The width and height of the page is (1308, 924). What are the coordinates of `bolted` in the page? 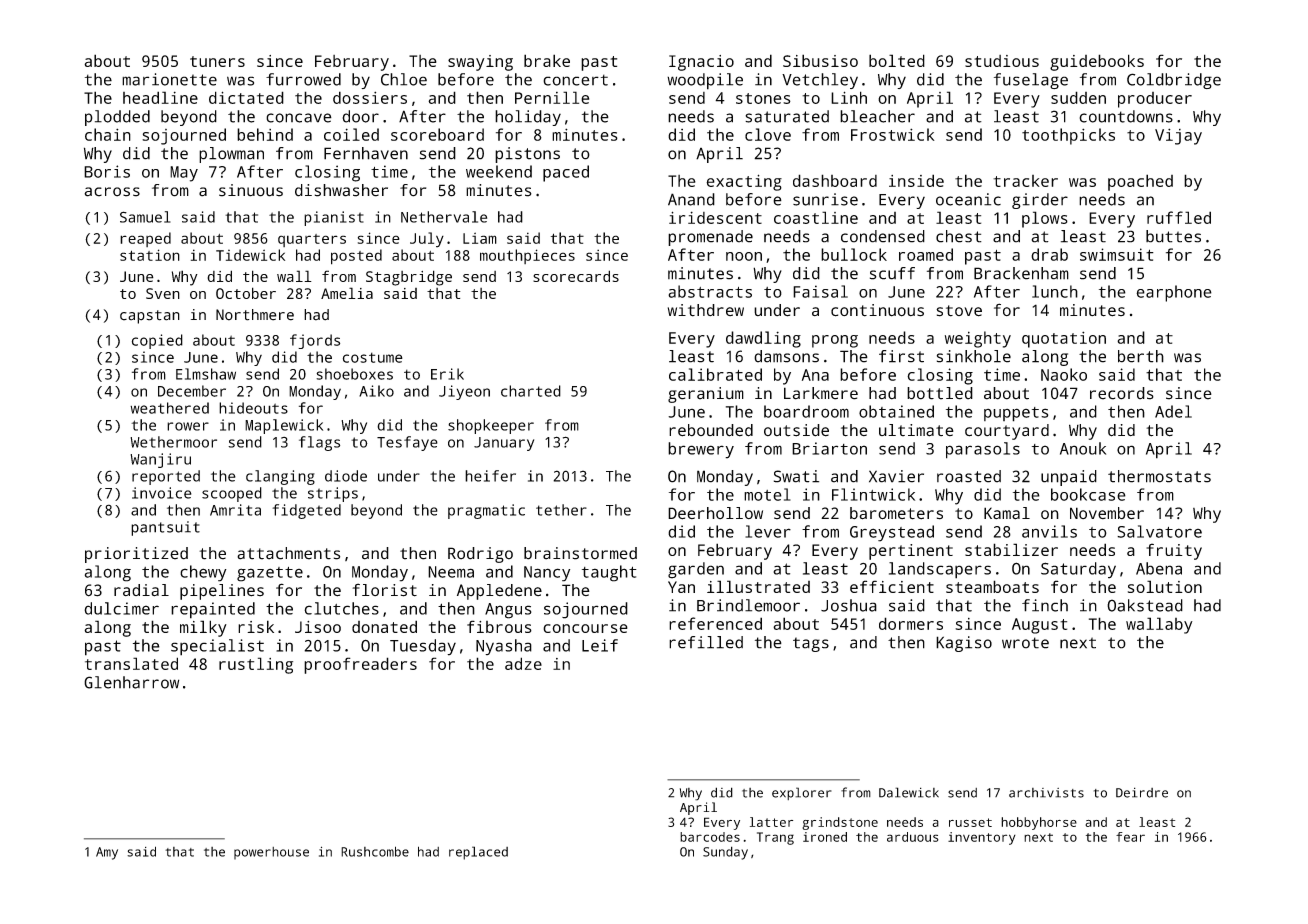 It's located at (897, 60).
